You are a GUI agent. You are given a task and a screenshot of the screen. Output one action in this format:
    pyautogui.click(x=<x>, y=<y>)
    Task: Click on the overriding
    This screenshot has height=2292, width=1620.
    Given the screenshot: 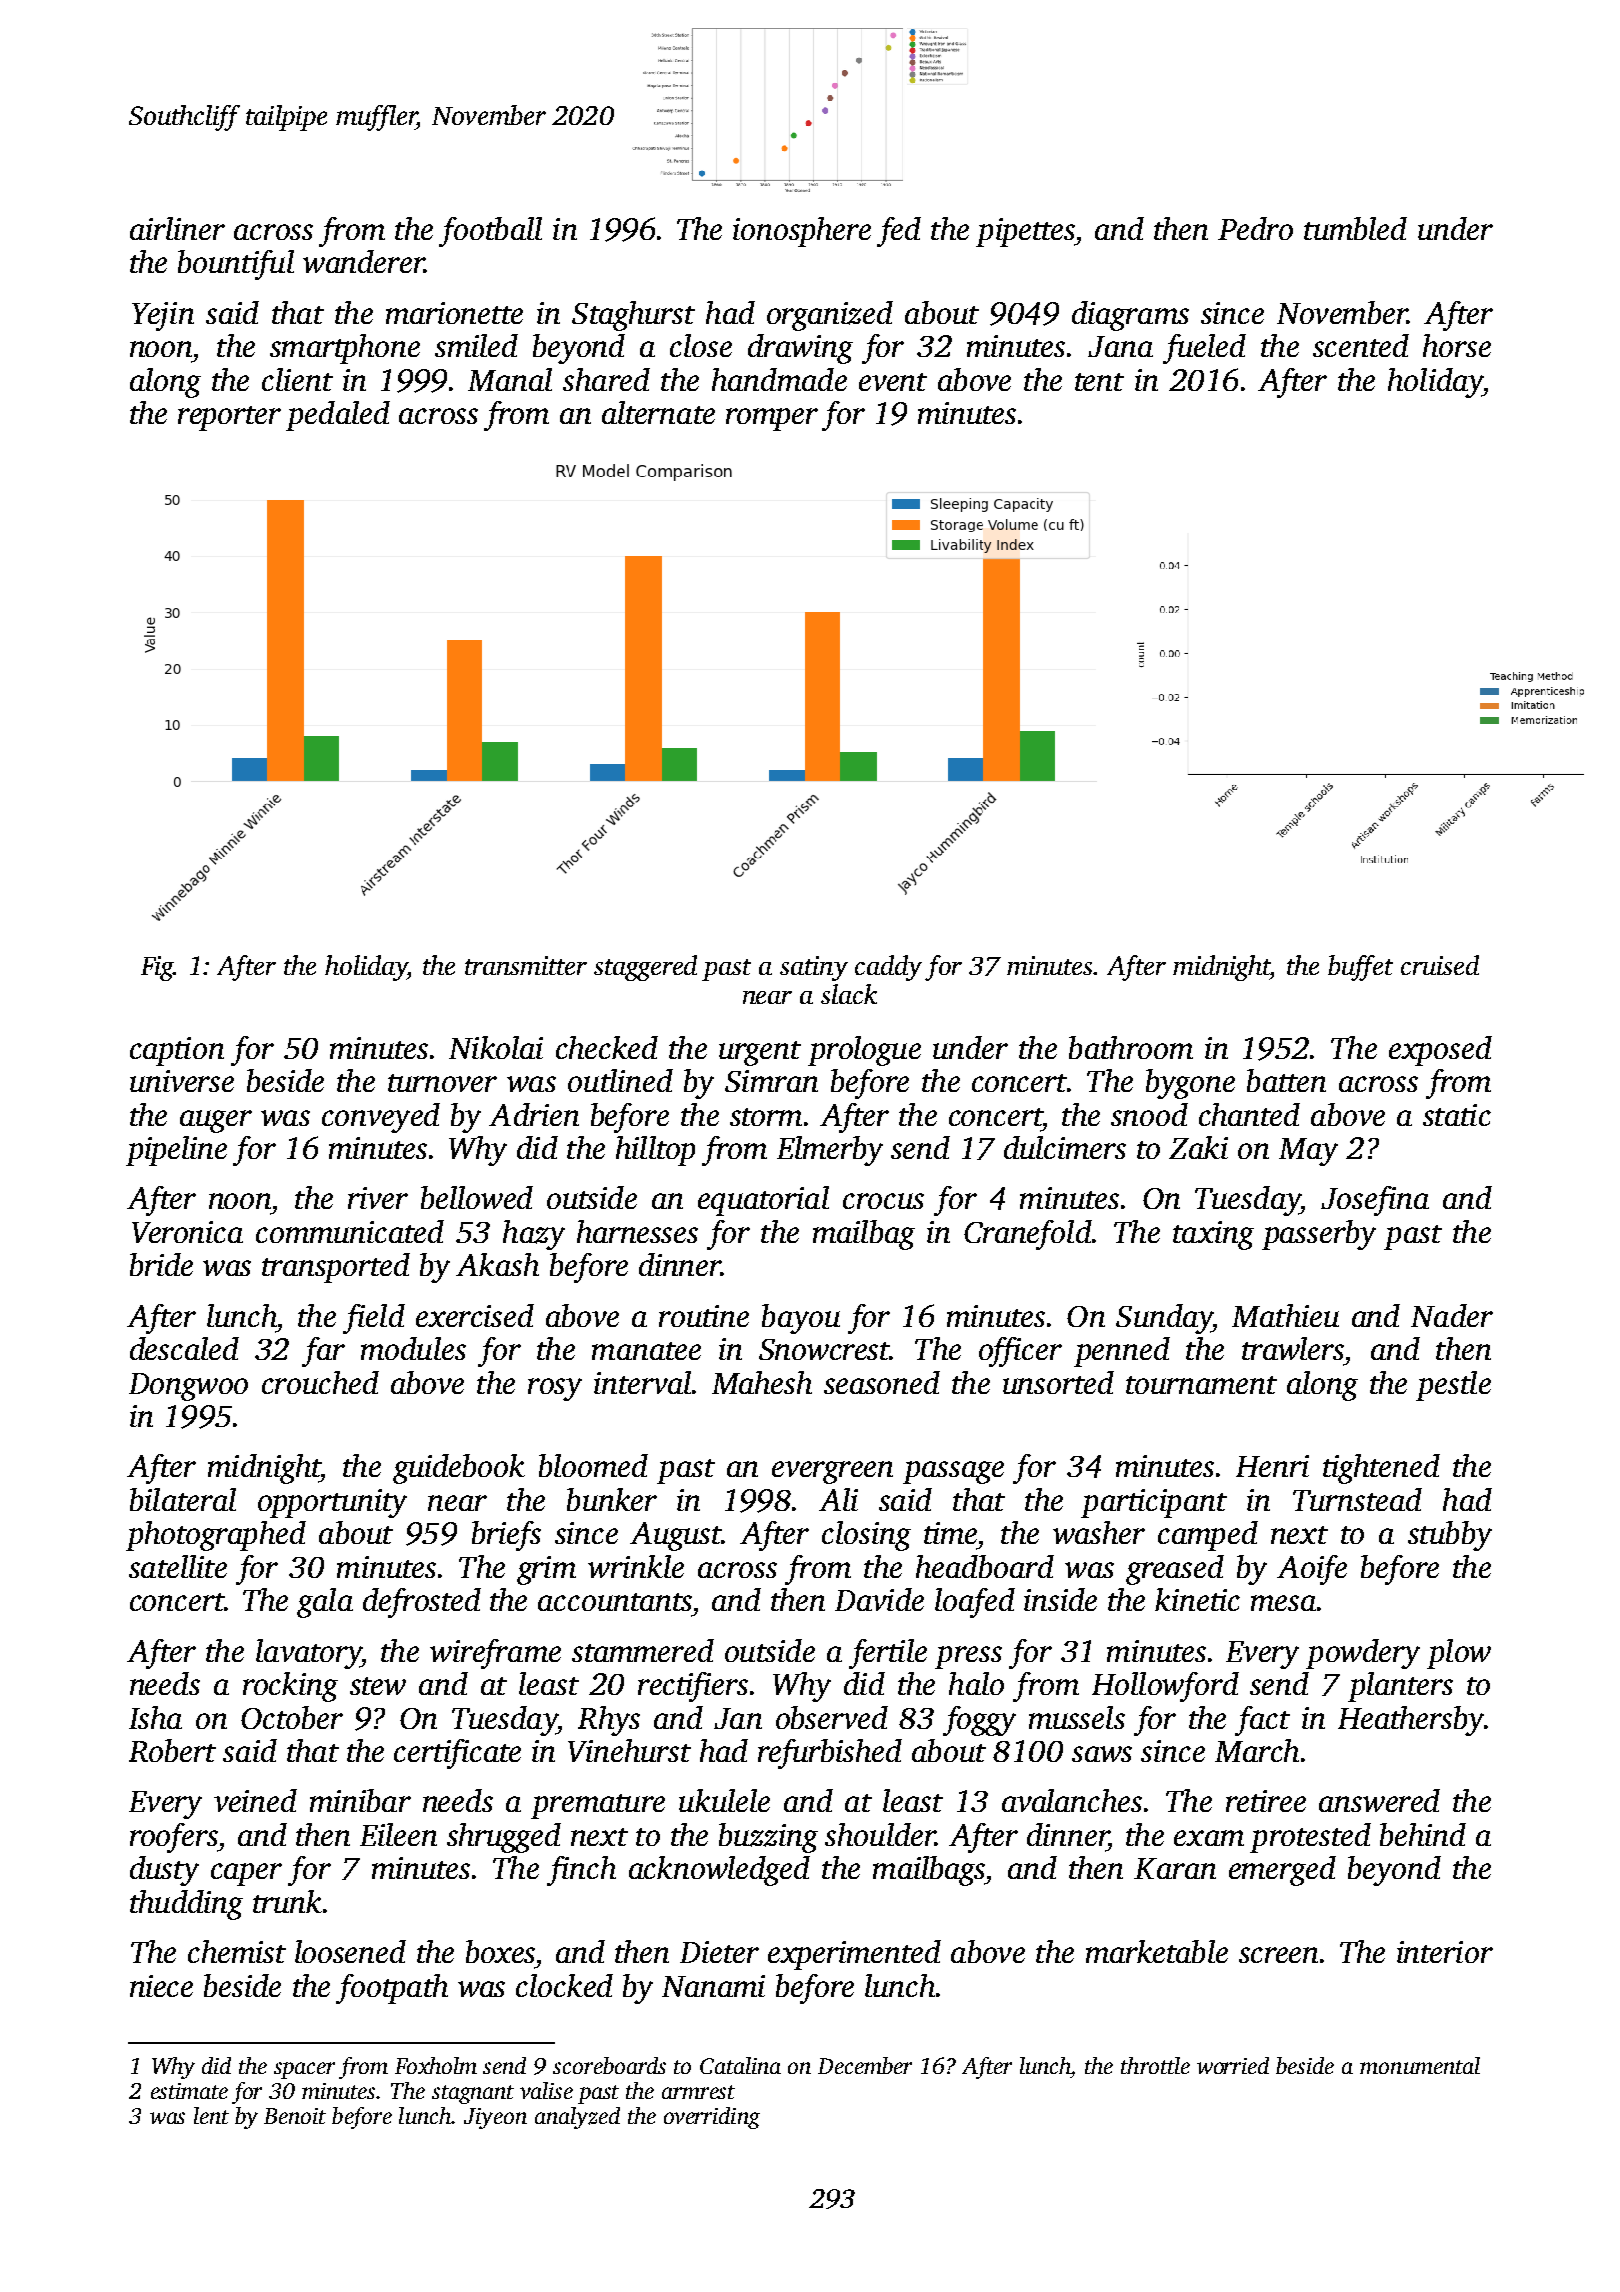 What is the action you would take?
    pyautogui.click(x=712, y=2118)
